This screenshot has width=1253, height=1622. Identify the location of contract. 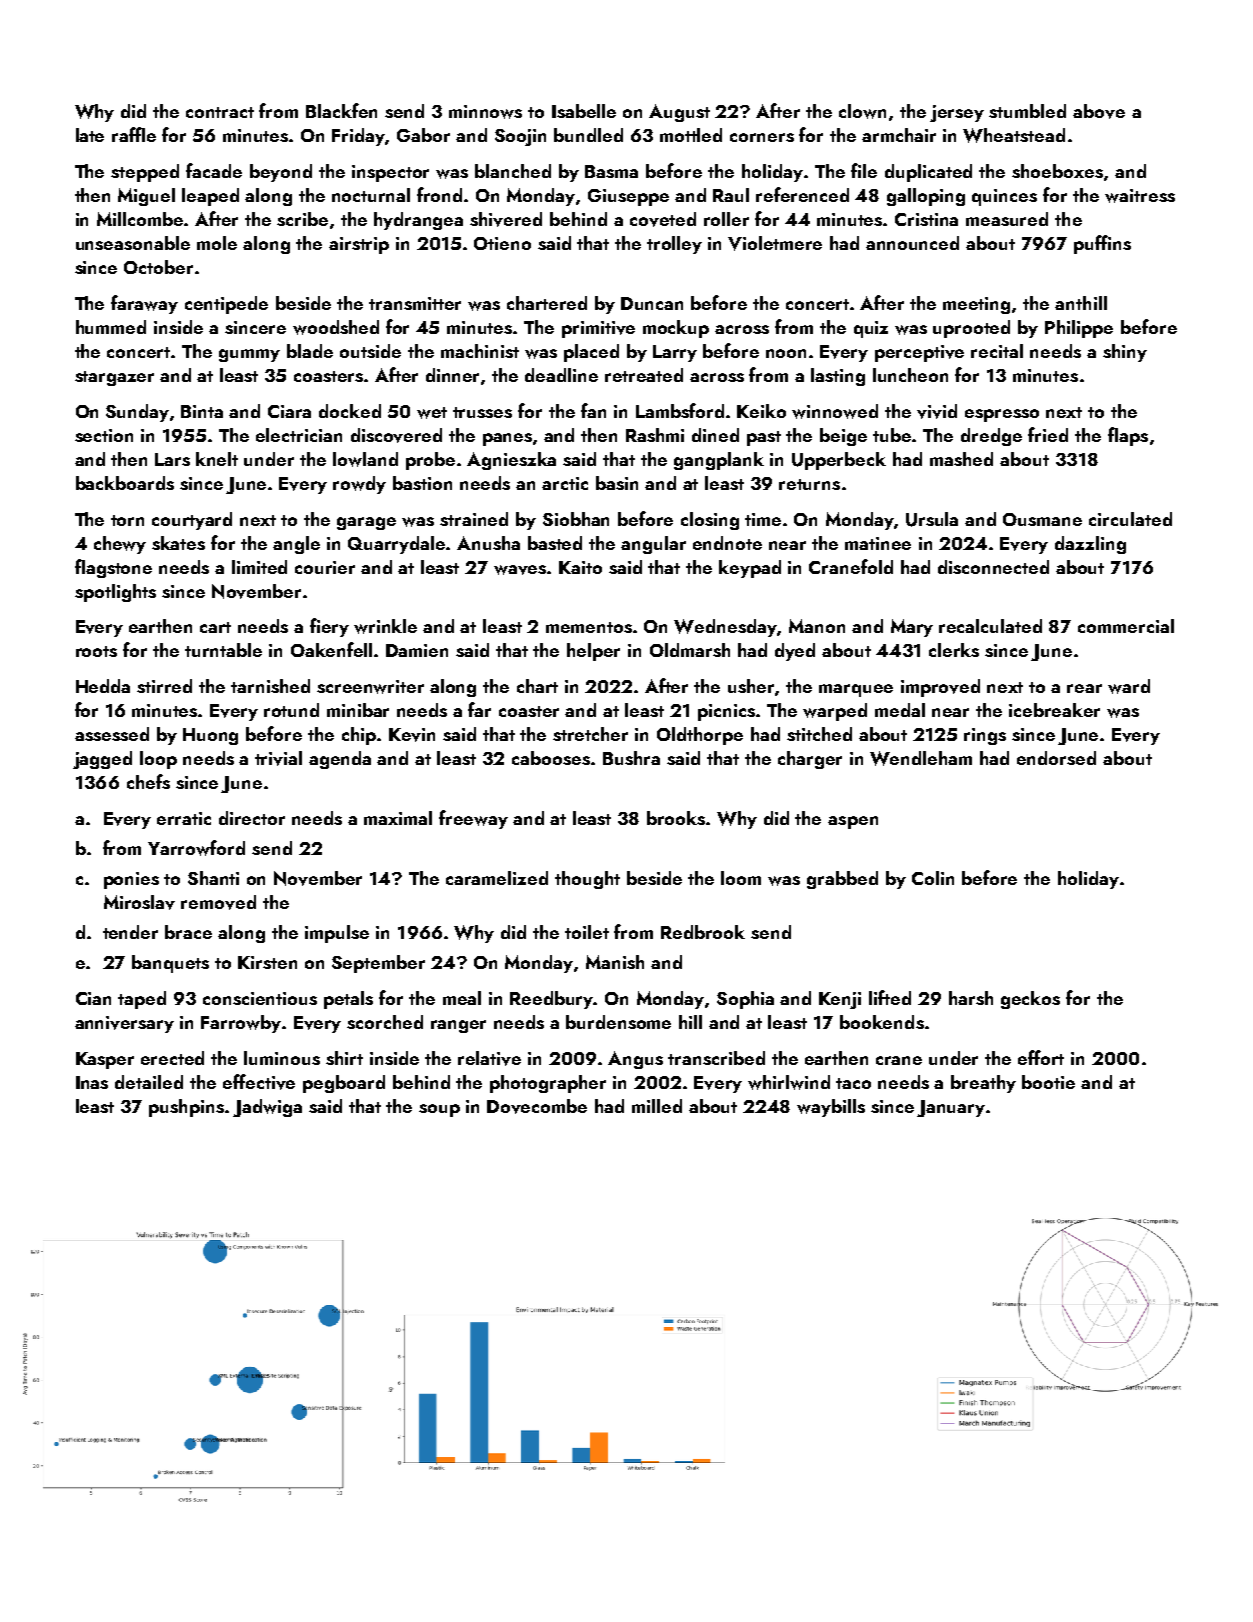
(220, 112).
